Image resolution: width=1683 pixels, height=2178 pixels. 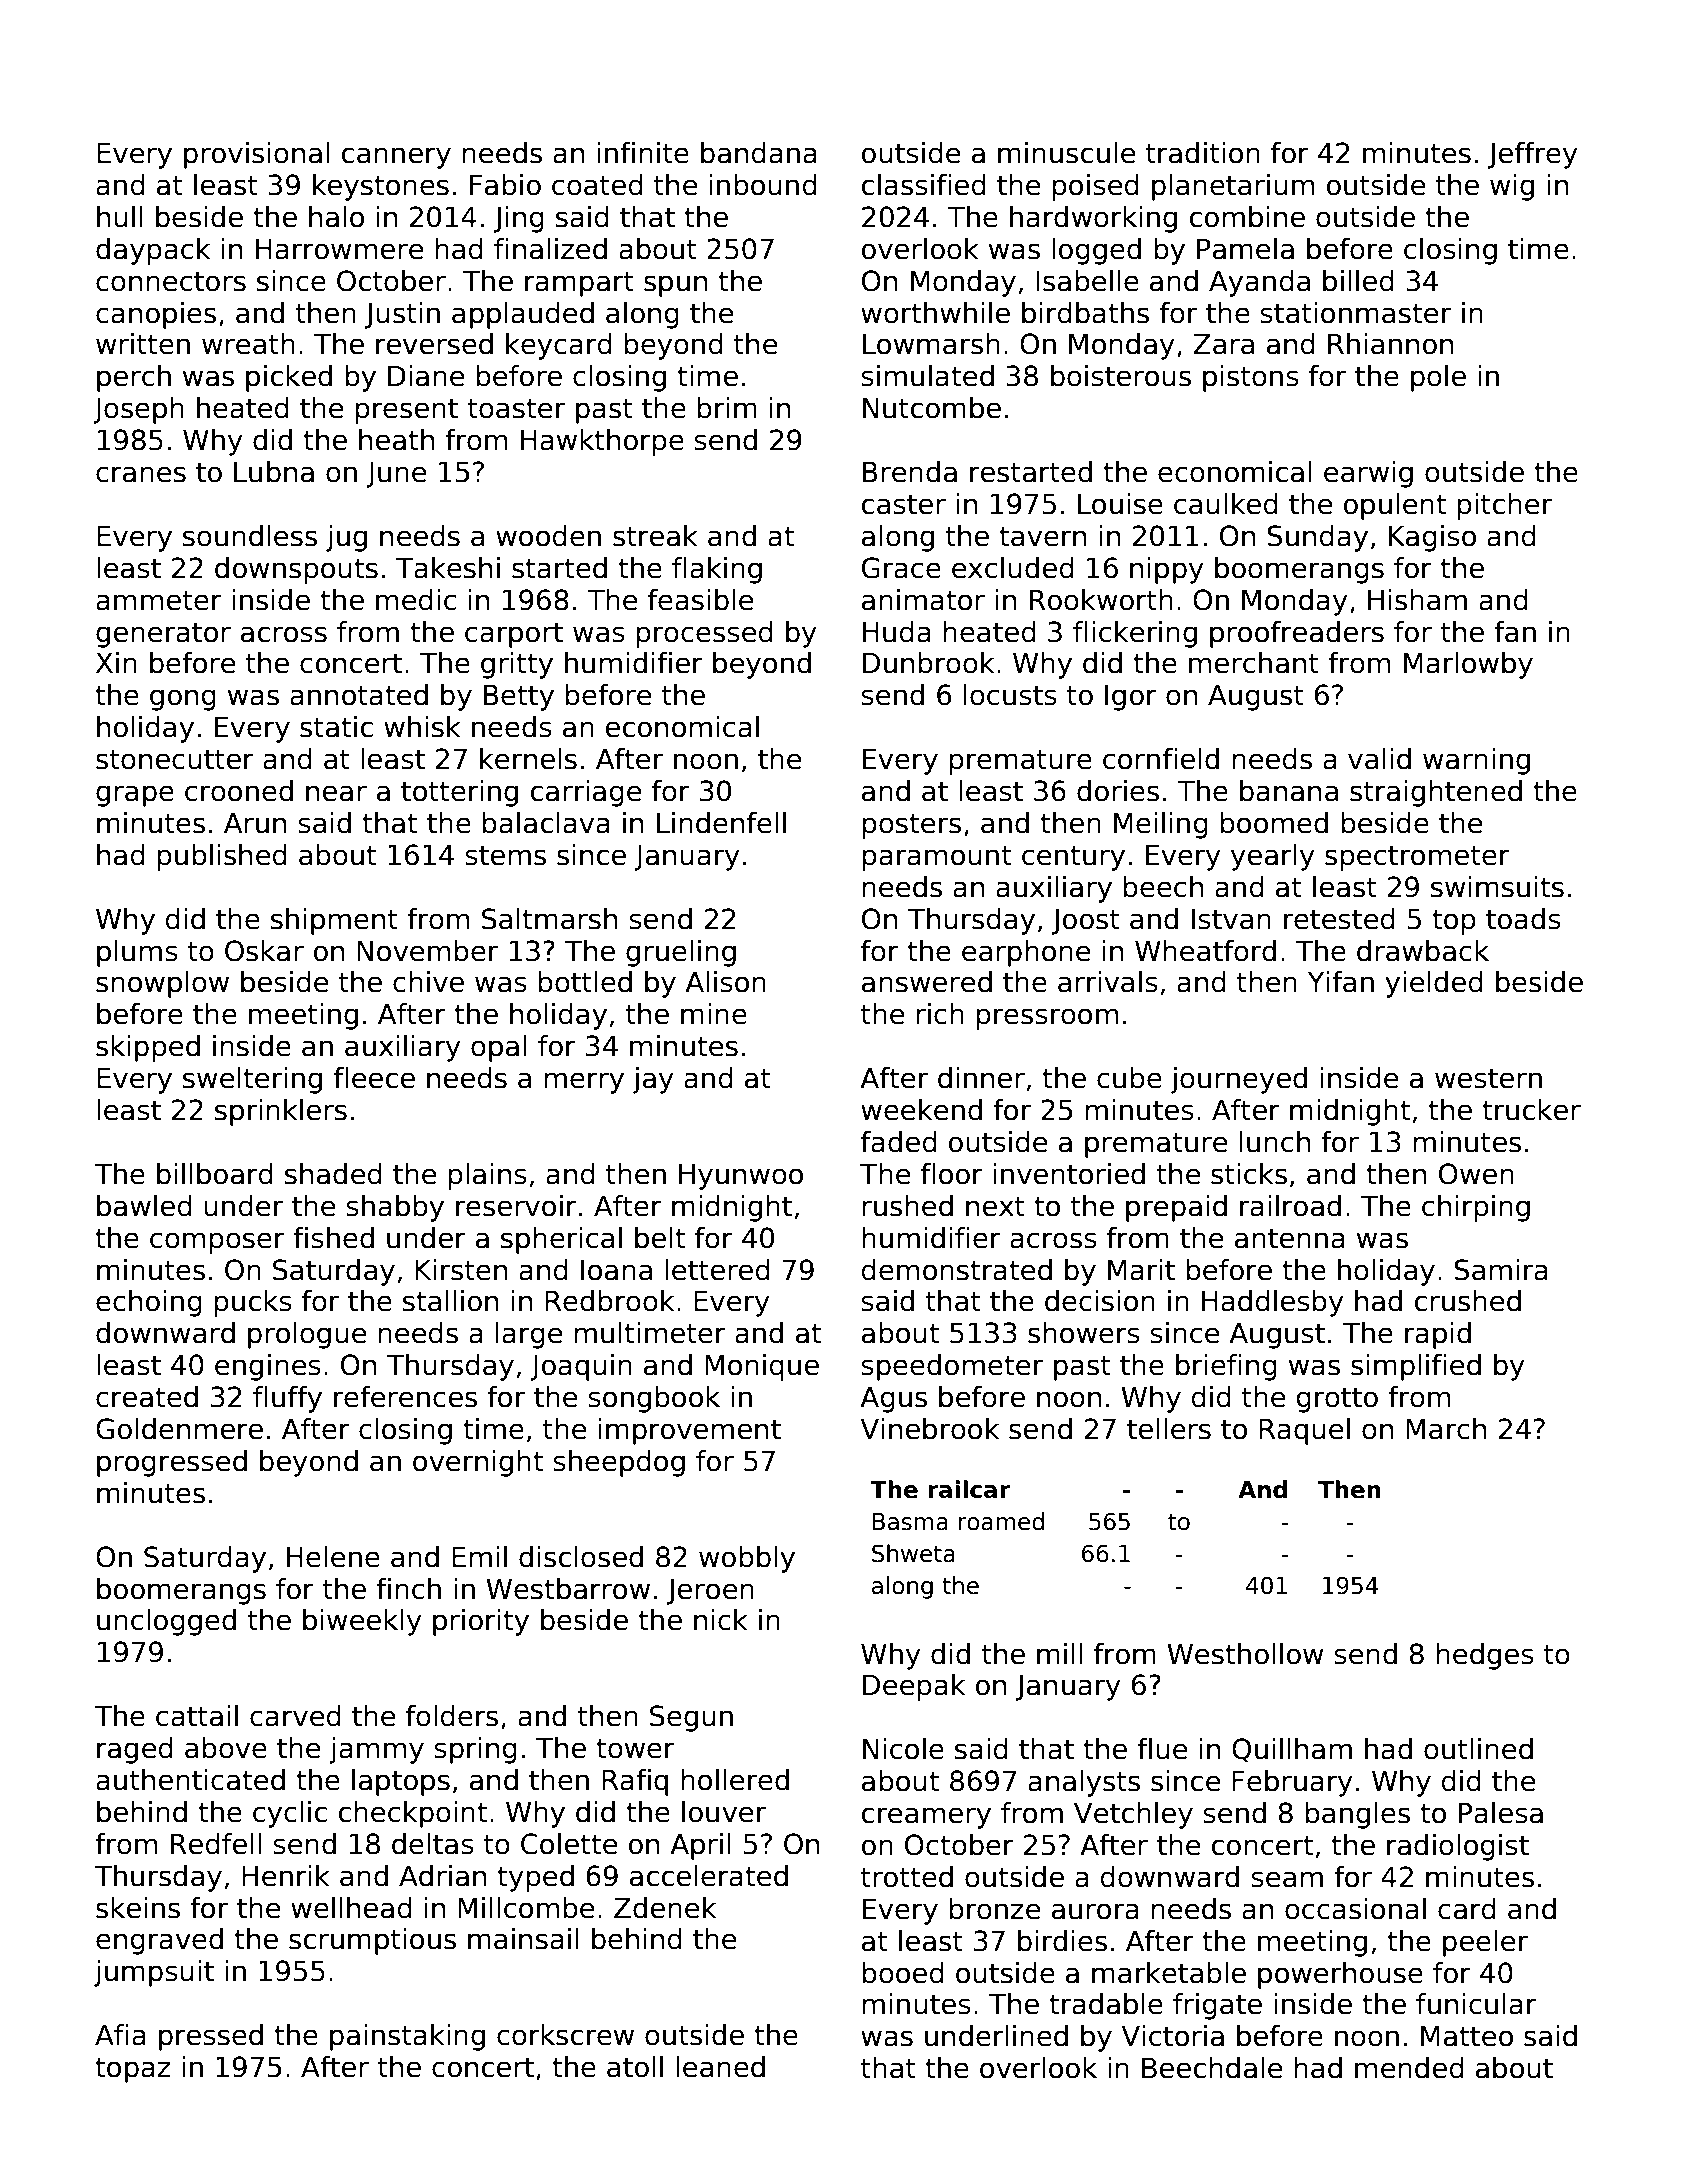 I want to click on jay, so click(x=653, y=1080).
